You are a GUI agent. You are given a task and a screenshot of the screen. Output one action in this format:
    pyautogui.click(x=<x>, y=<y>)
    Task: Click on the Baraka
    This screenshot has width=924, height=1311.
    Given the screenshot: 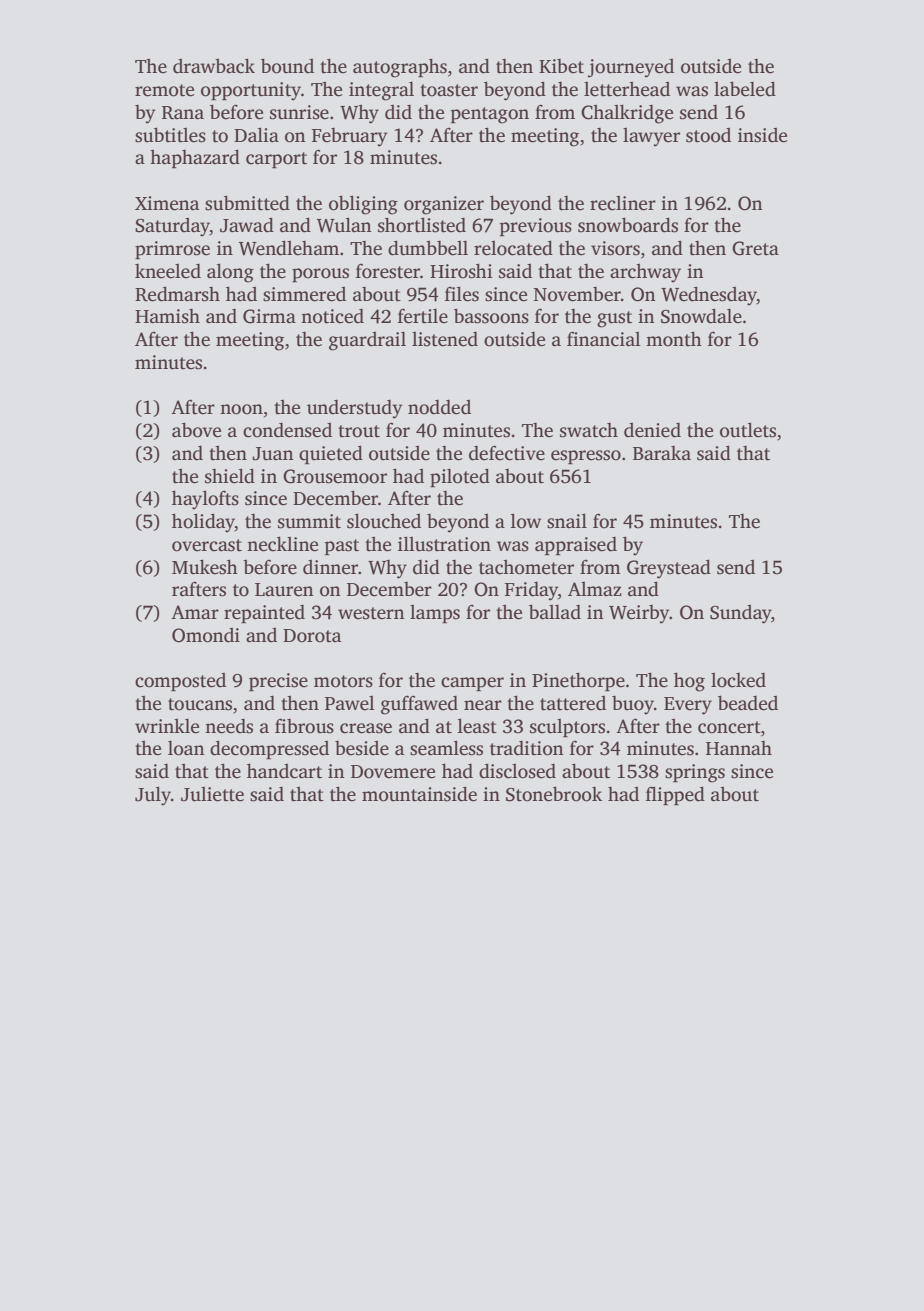 What is the action you would take?
    pyautogui.click(x=662, y=453)
